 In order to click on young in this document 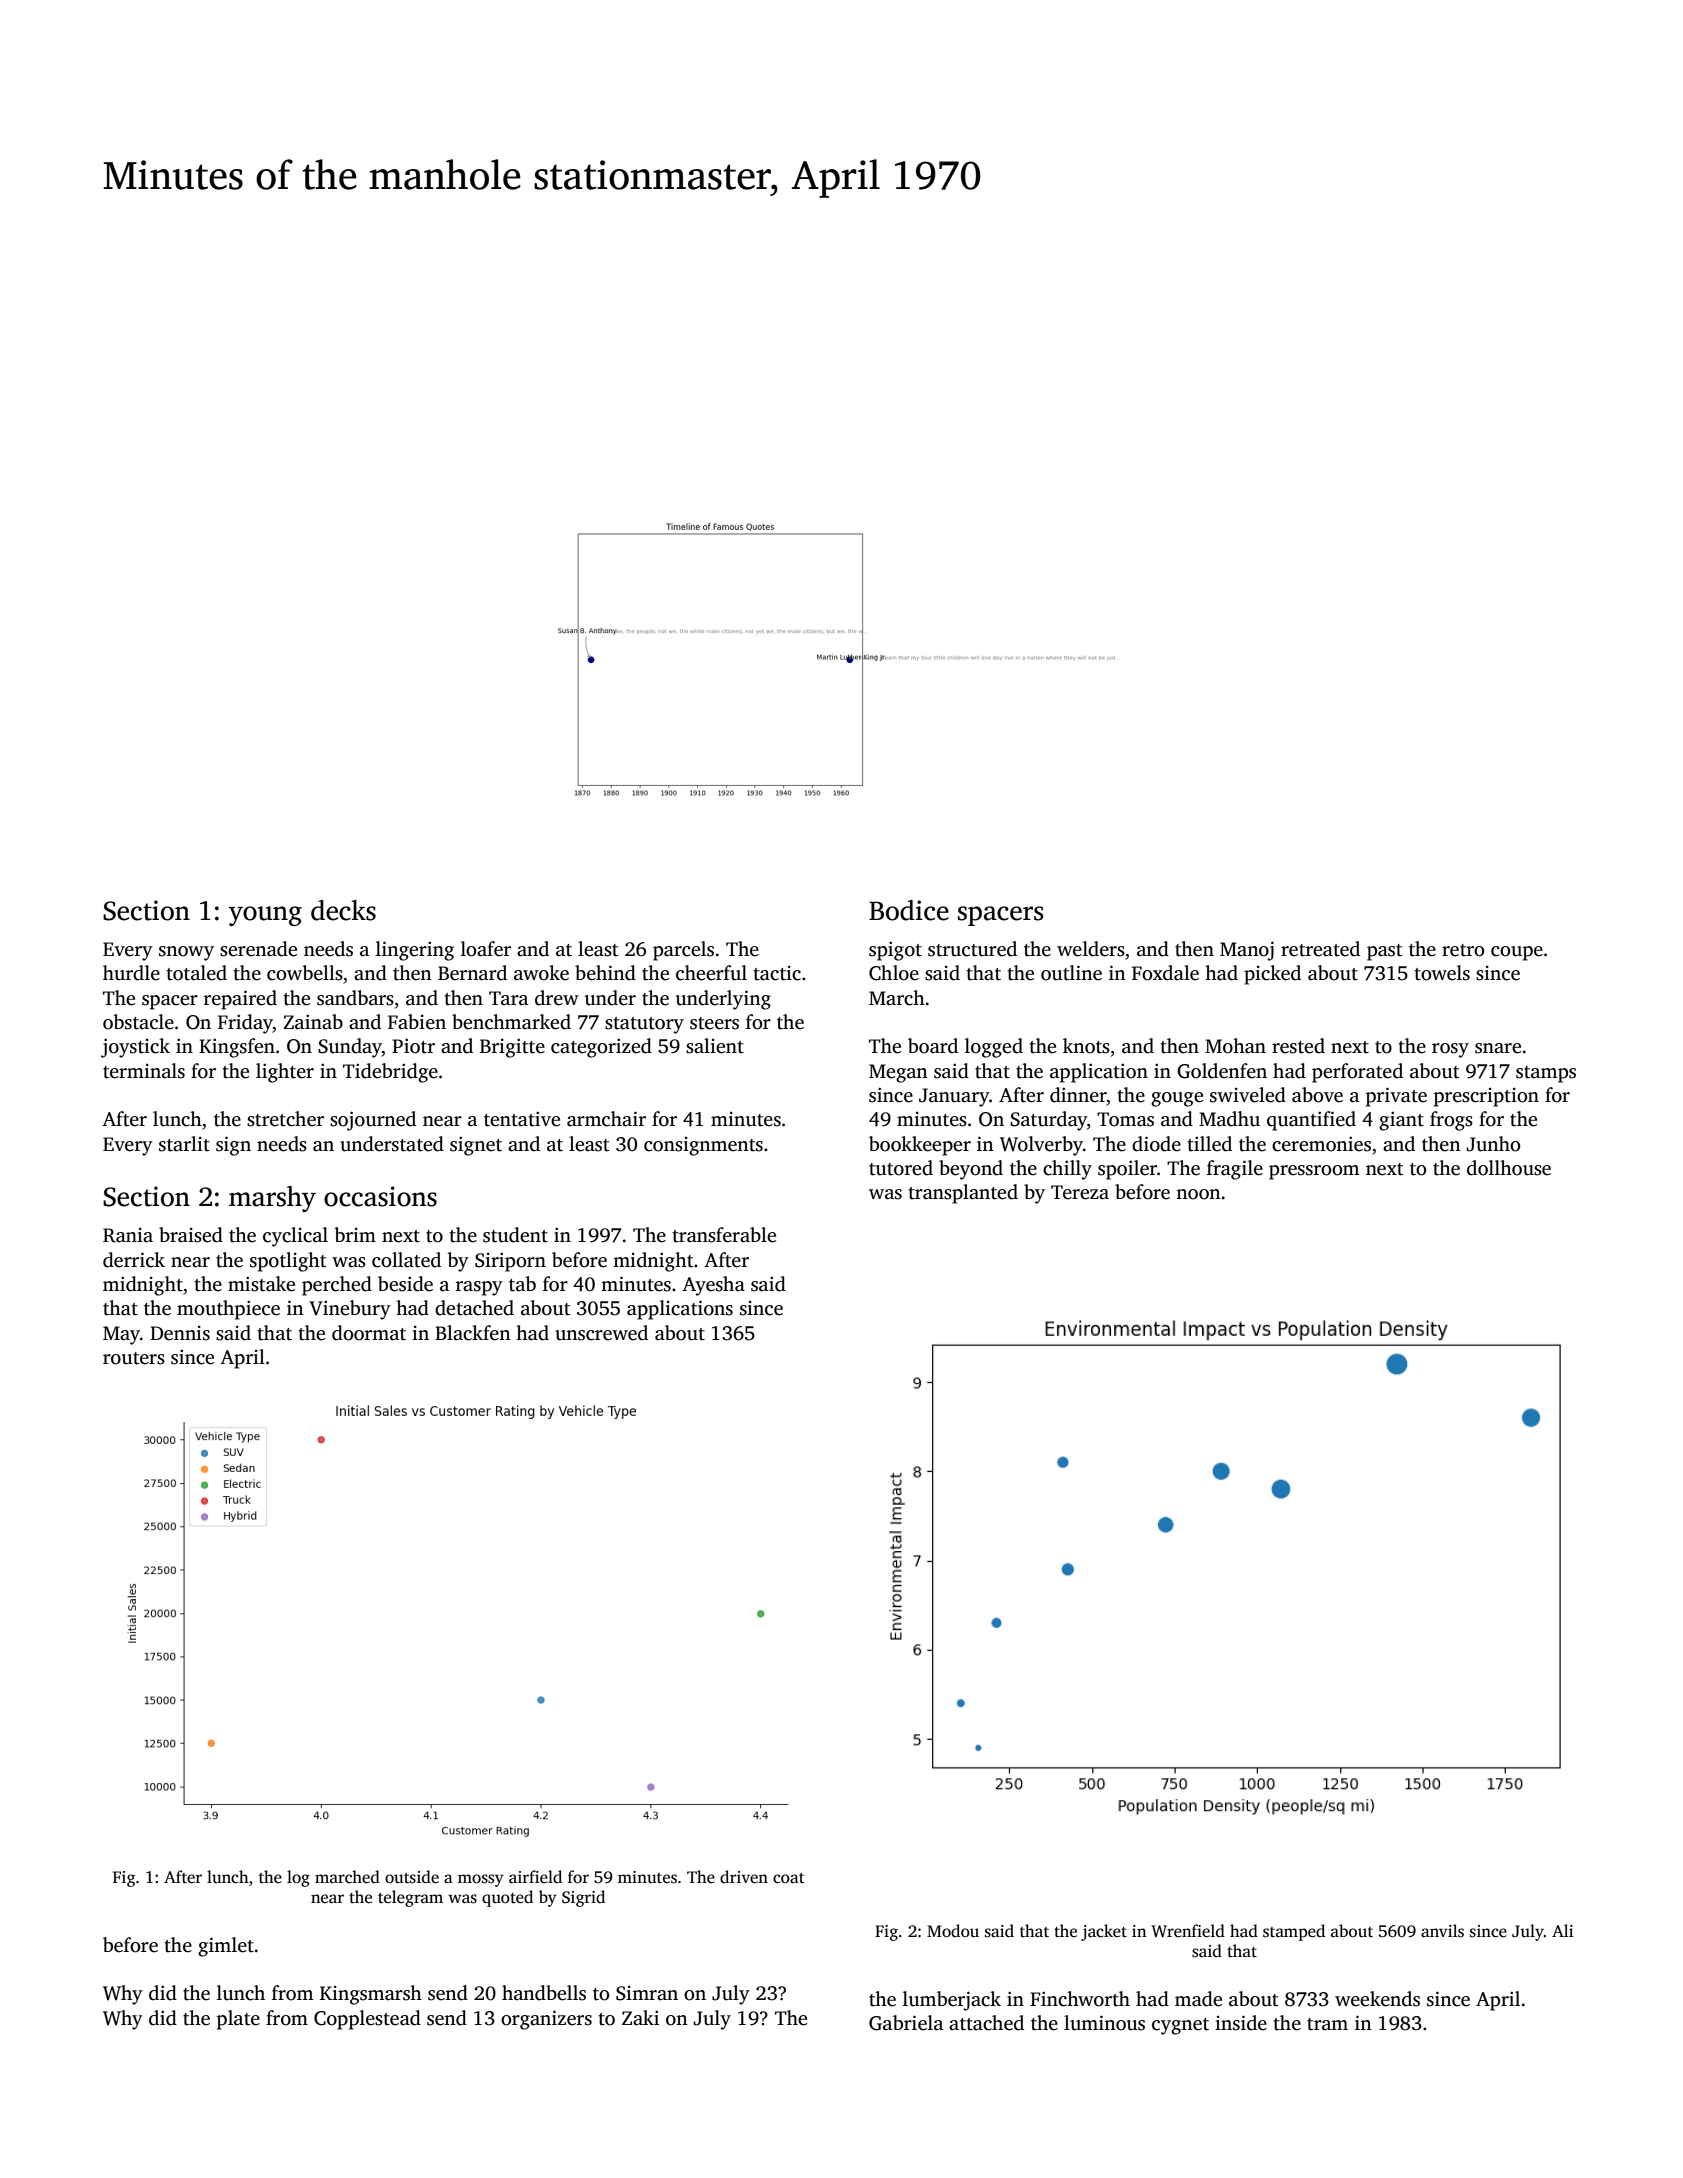, I will do `click(265, 916)`.
